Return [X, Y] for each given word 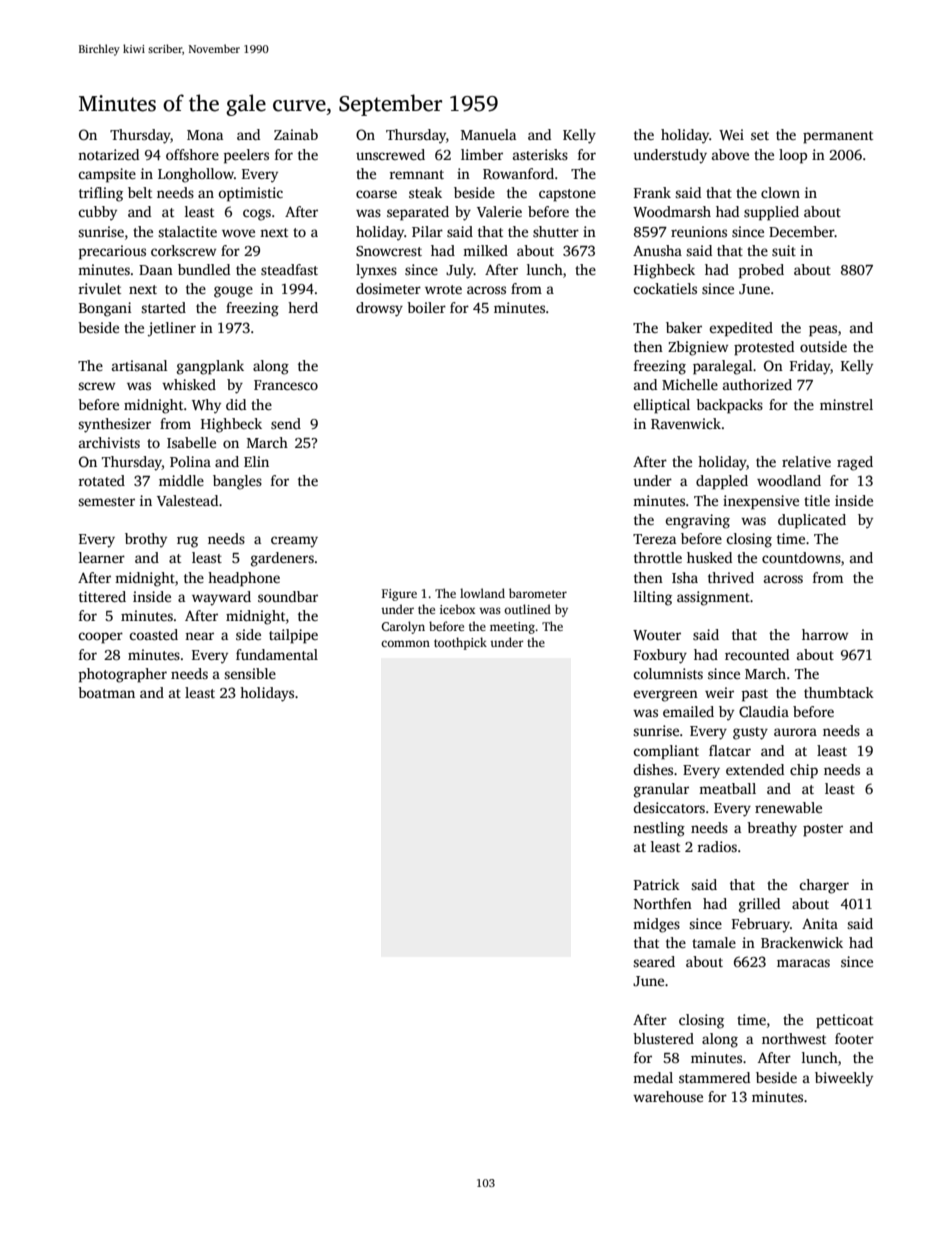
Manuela [488, 134]
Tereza [654, 539]
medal [653, 1077]
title [817, 500]
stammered [714, 1077]
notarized [108, 154]
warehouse [668, 1096]
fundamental [277, 654]
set [760, 135]
